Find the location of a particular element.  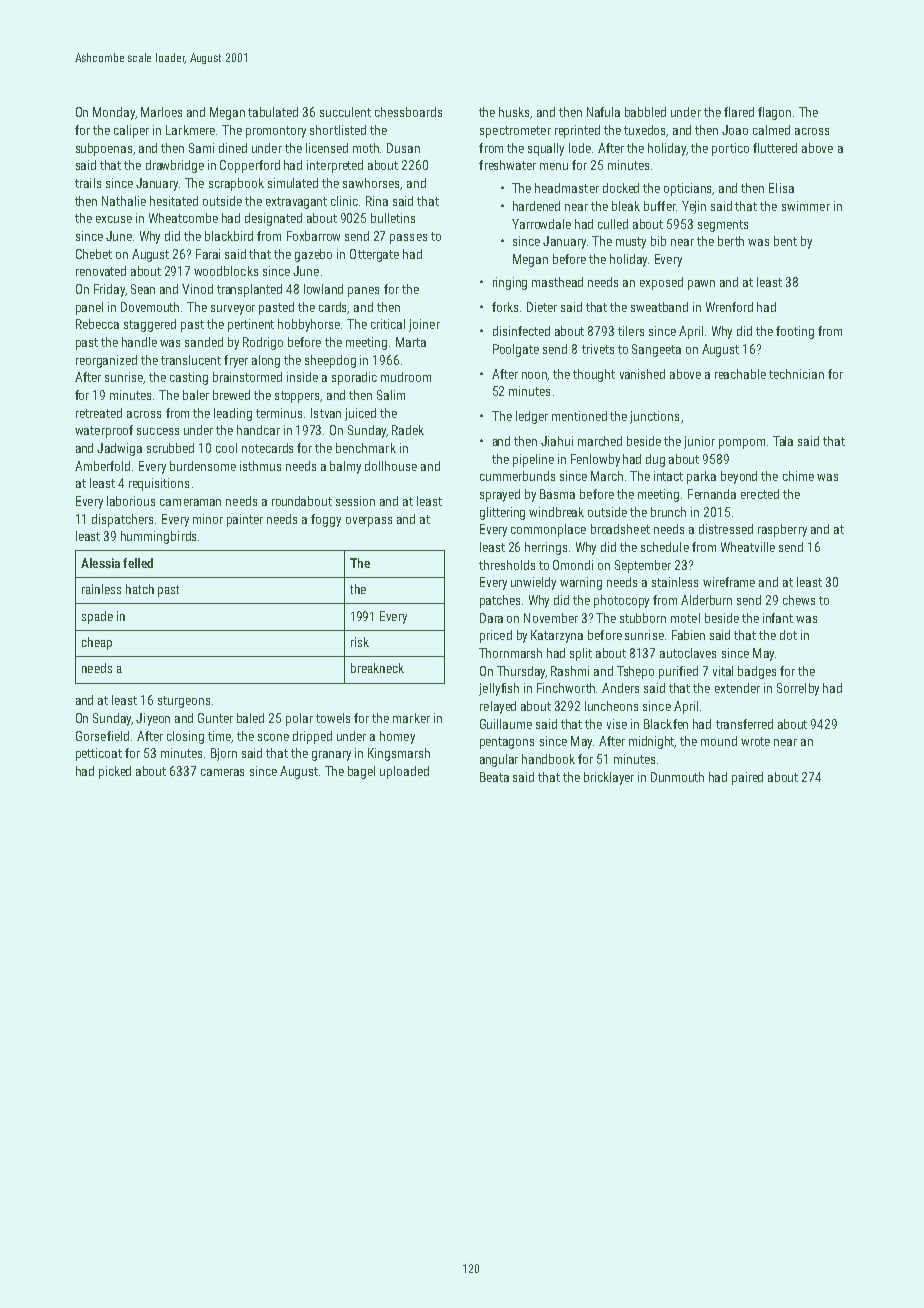

flagon is located at coordinates (774, 113).
